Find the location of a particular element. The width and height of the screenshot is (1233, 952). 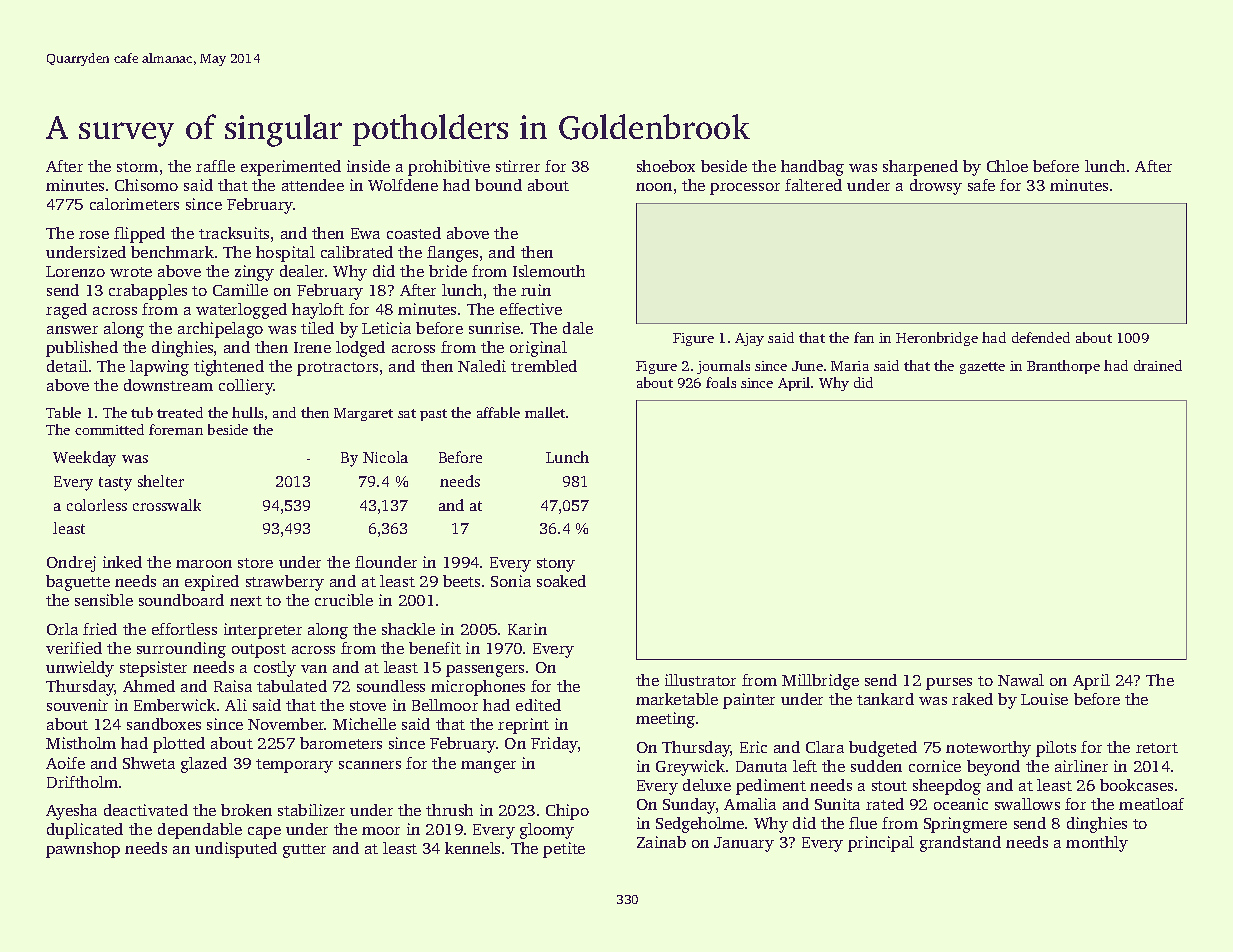

safe is located at coordinates (981, 185).
